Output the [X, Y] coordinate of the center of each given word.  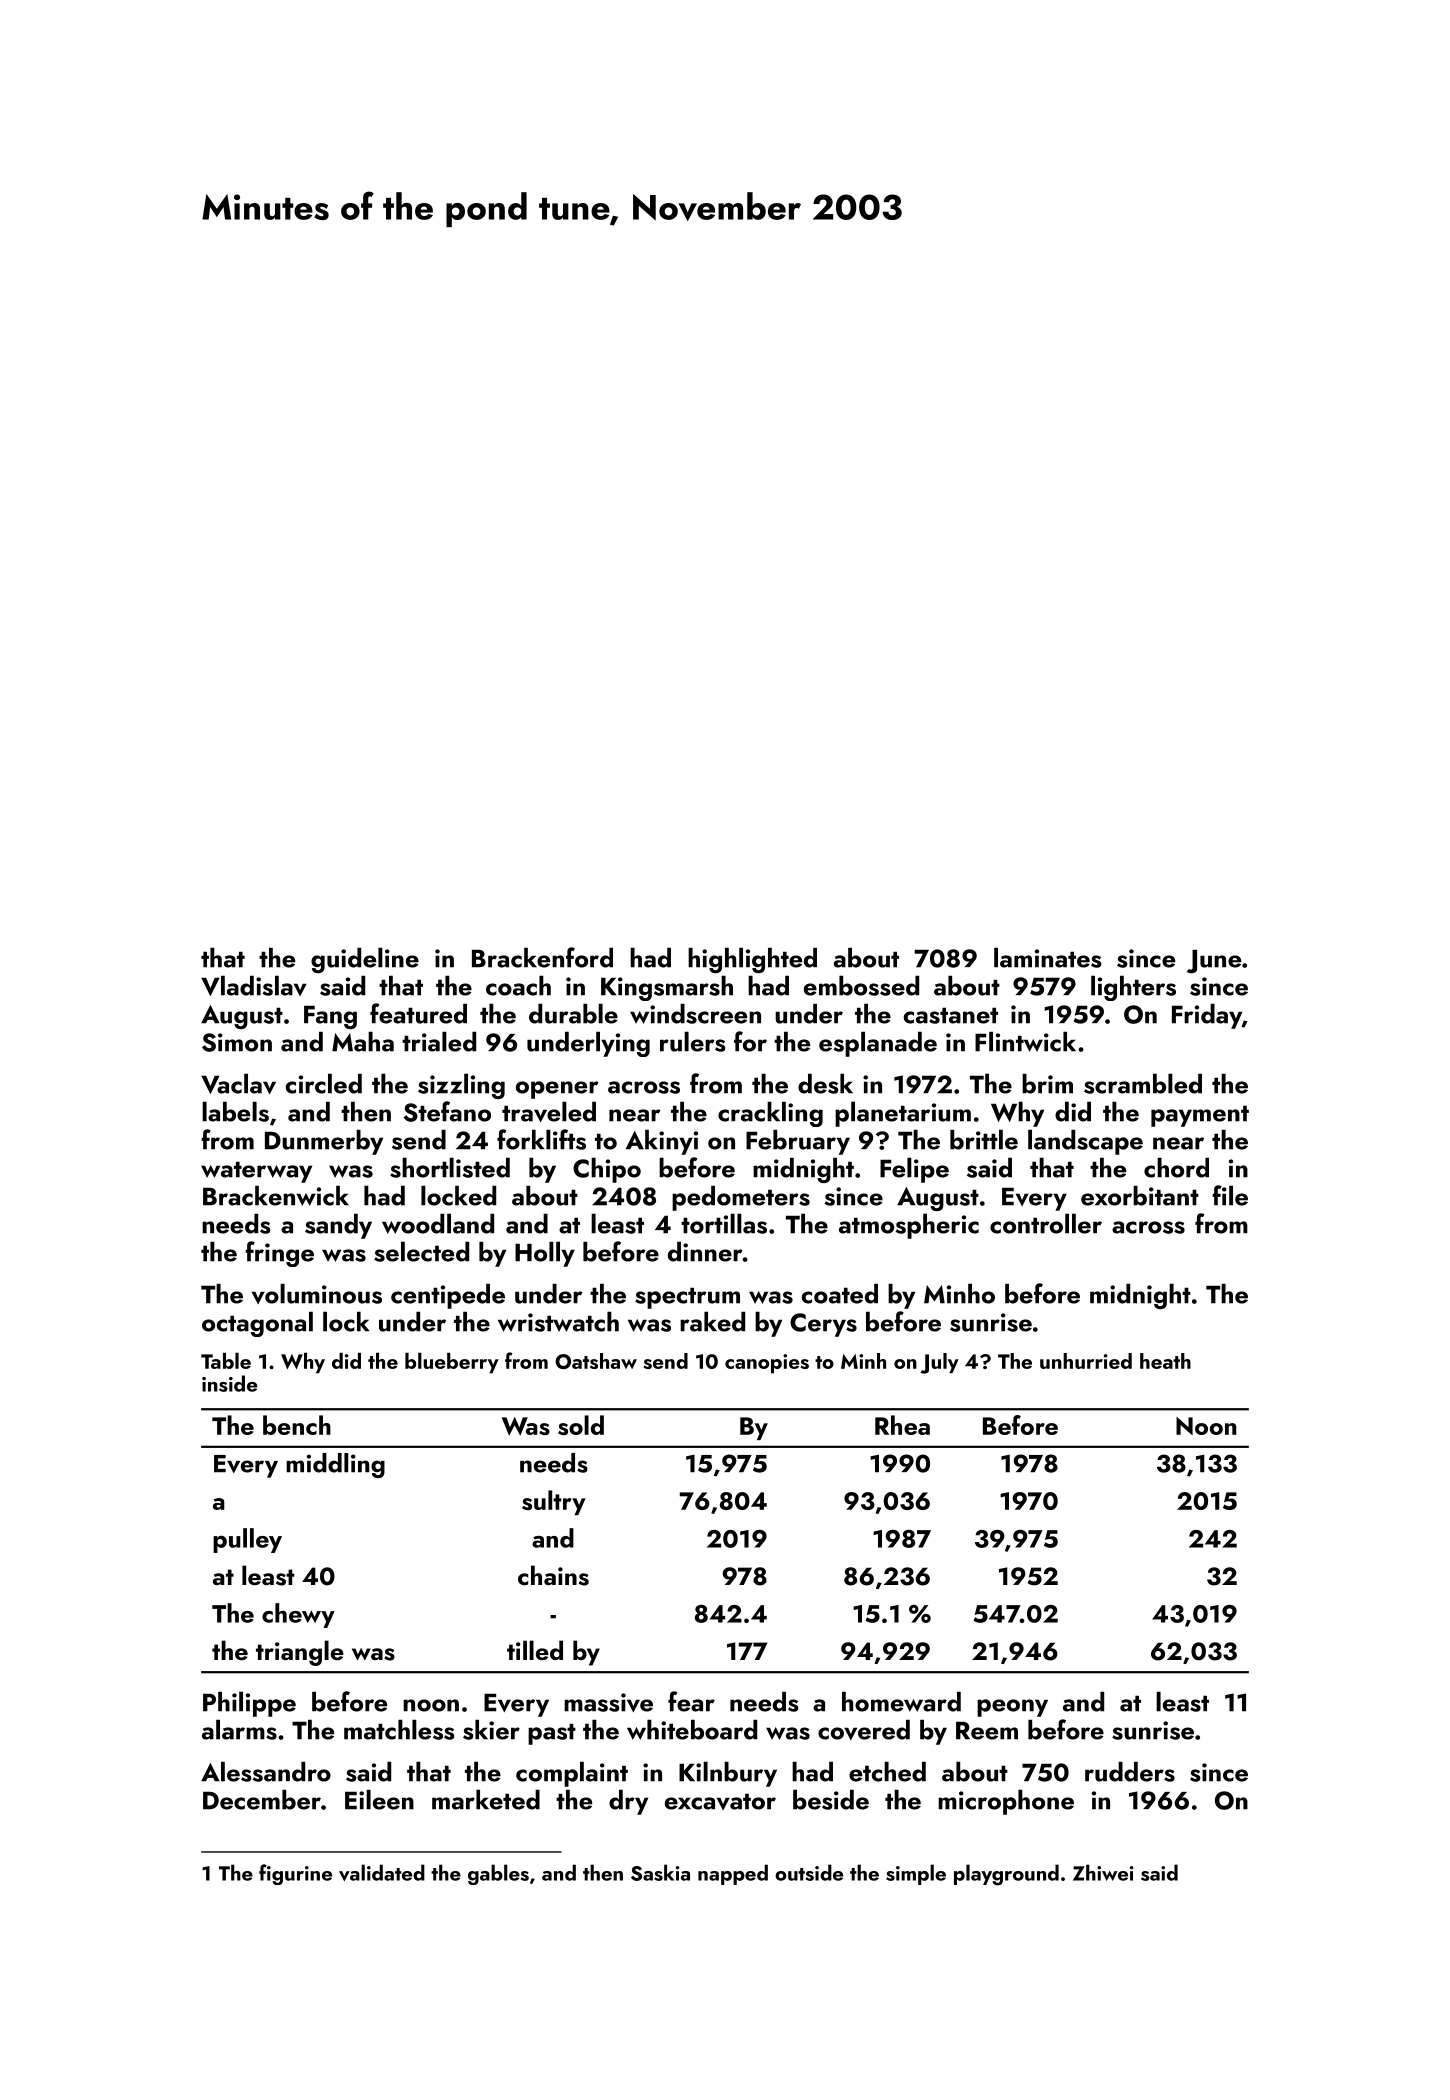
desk [825, 1083]
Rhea [902, 1425]
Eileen [379, 1799]
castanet [951, 1015]
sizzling [461, 1086]
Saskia [660, 1872]
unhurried [1086, 1361]
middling [335, 1465]
